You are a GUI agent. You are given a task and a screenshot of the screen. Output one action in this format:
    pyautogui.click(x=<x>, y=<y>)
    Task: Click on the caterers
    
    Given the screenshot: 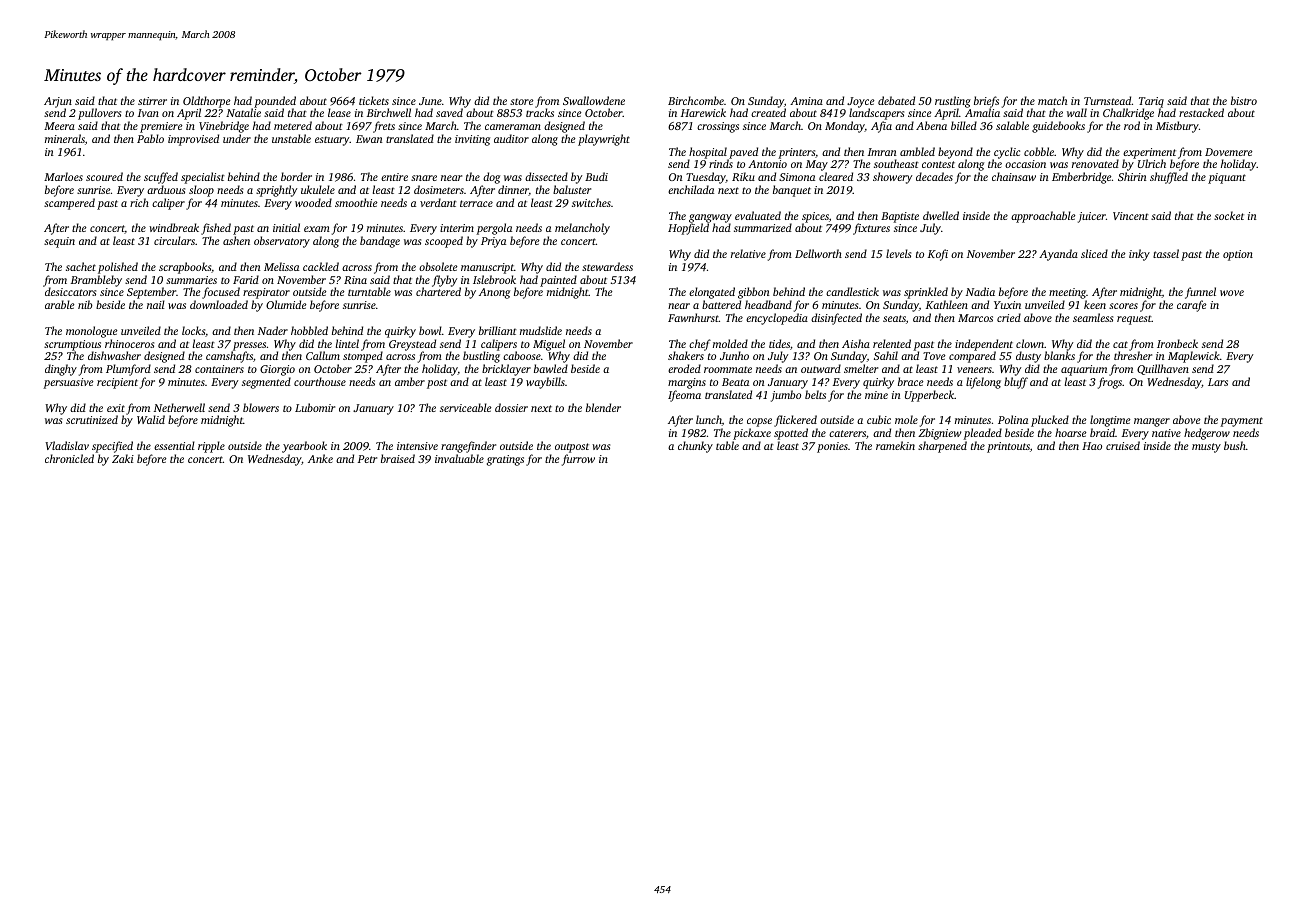 What is the action you would take?
    pyautogui.click(x=847, y=433)
